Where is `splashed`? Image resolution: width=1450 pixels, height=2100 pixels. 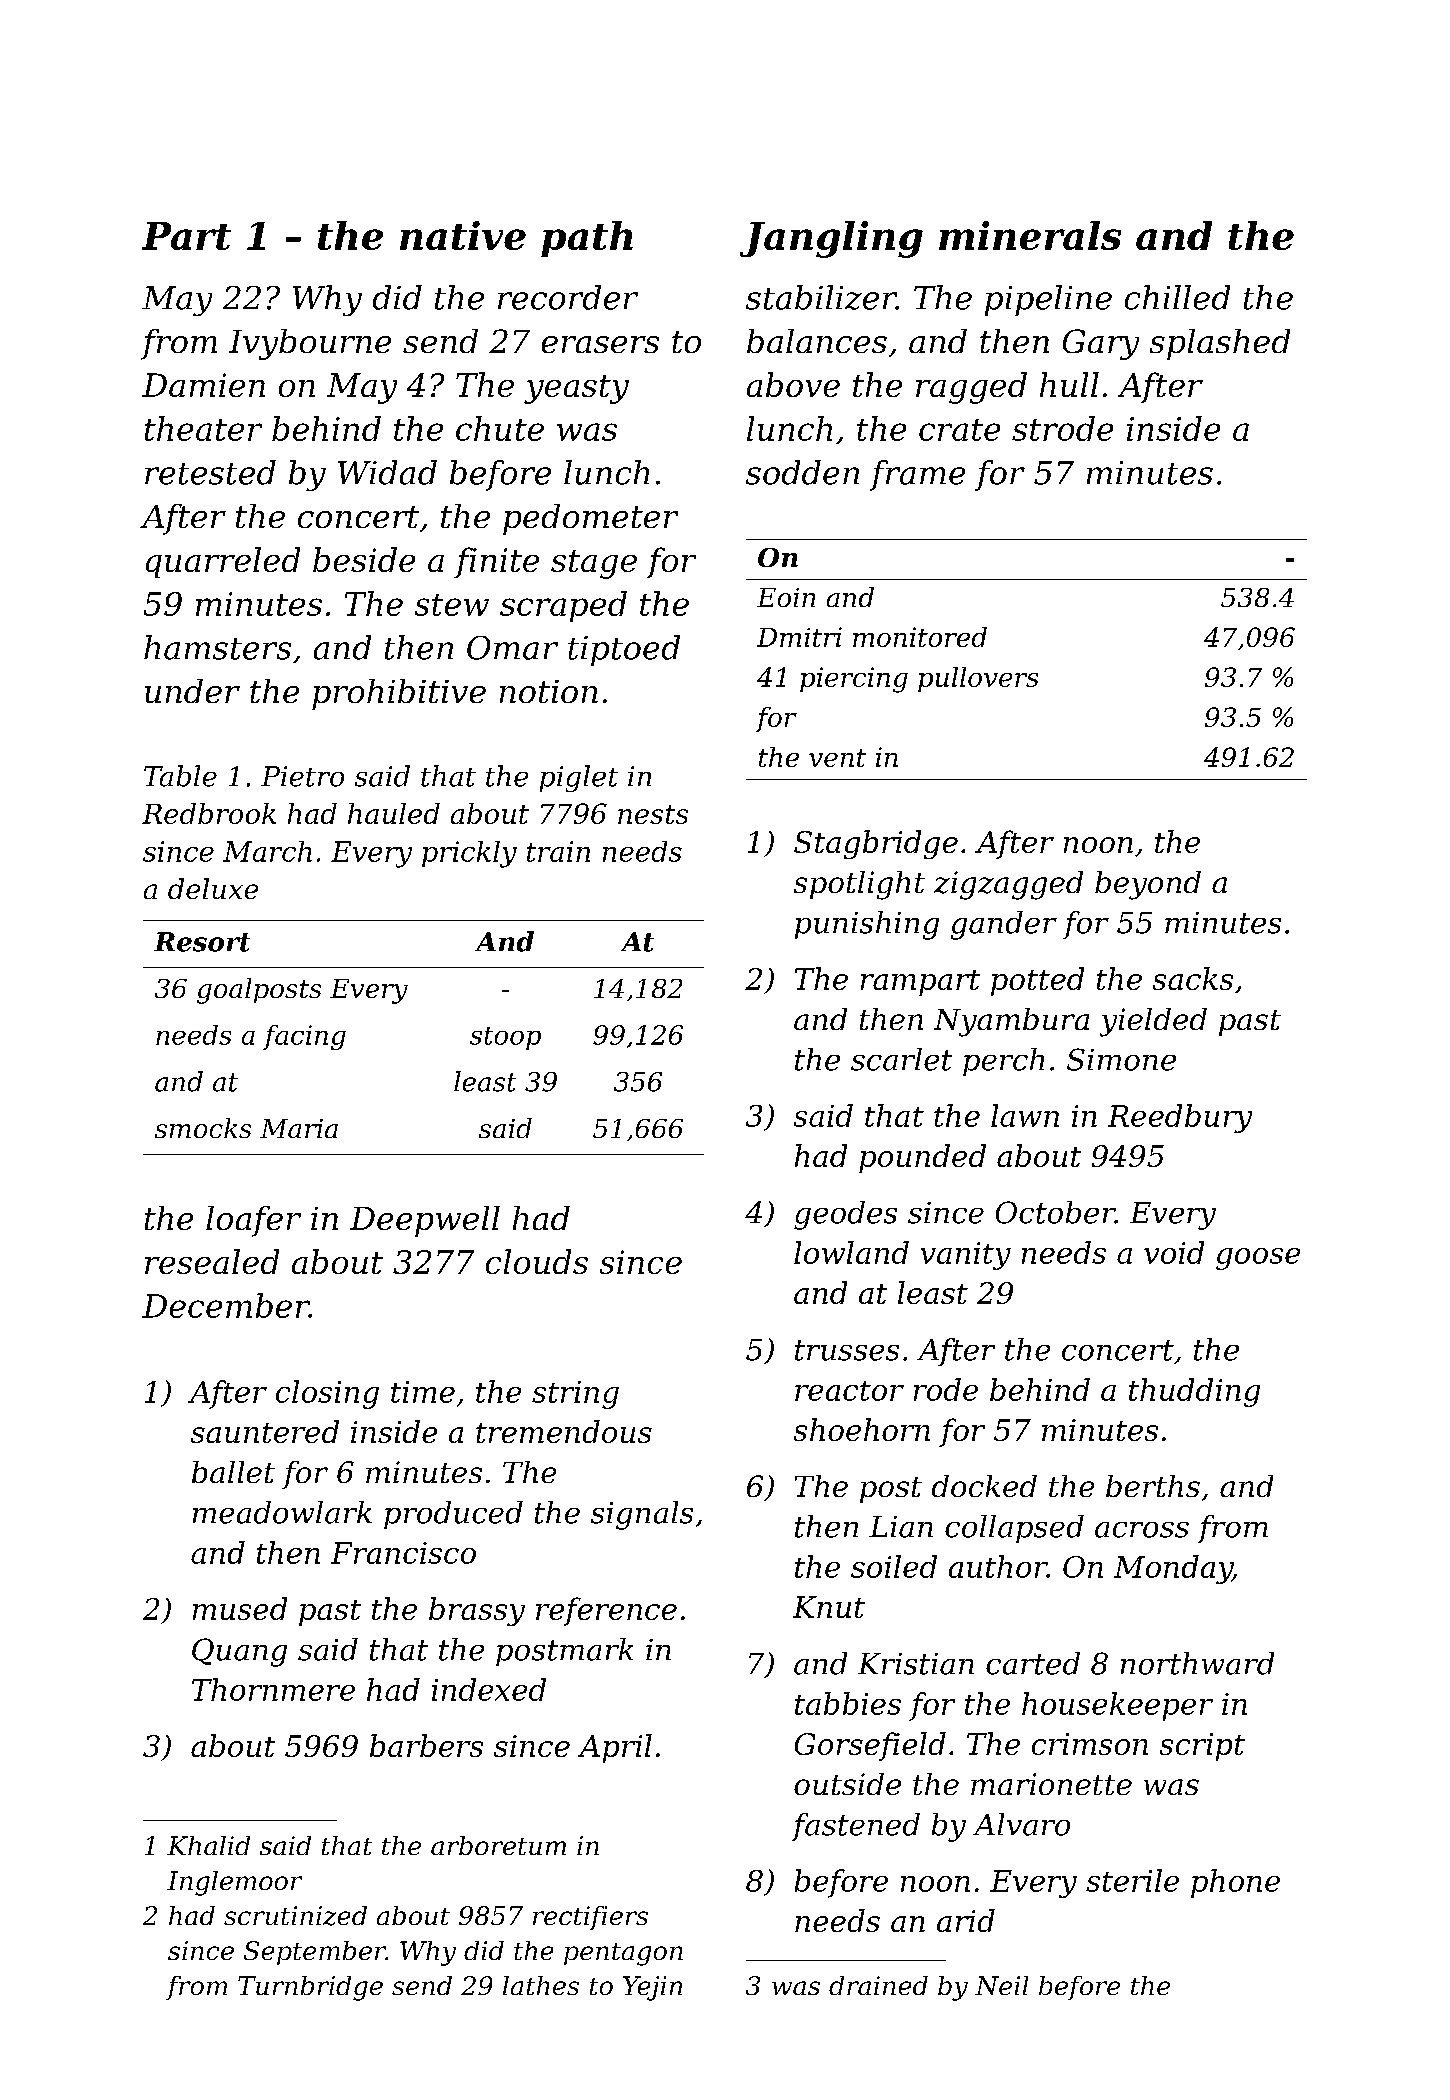 splashed is located at coordinates (1220, 344).
